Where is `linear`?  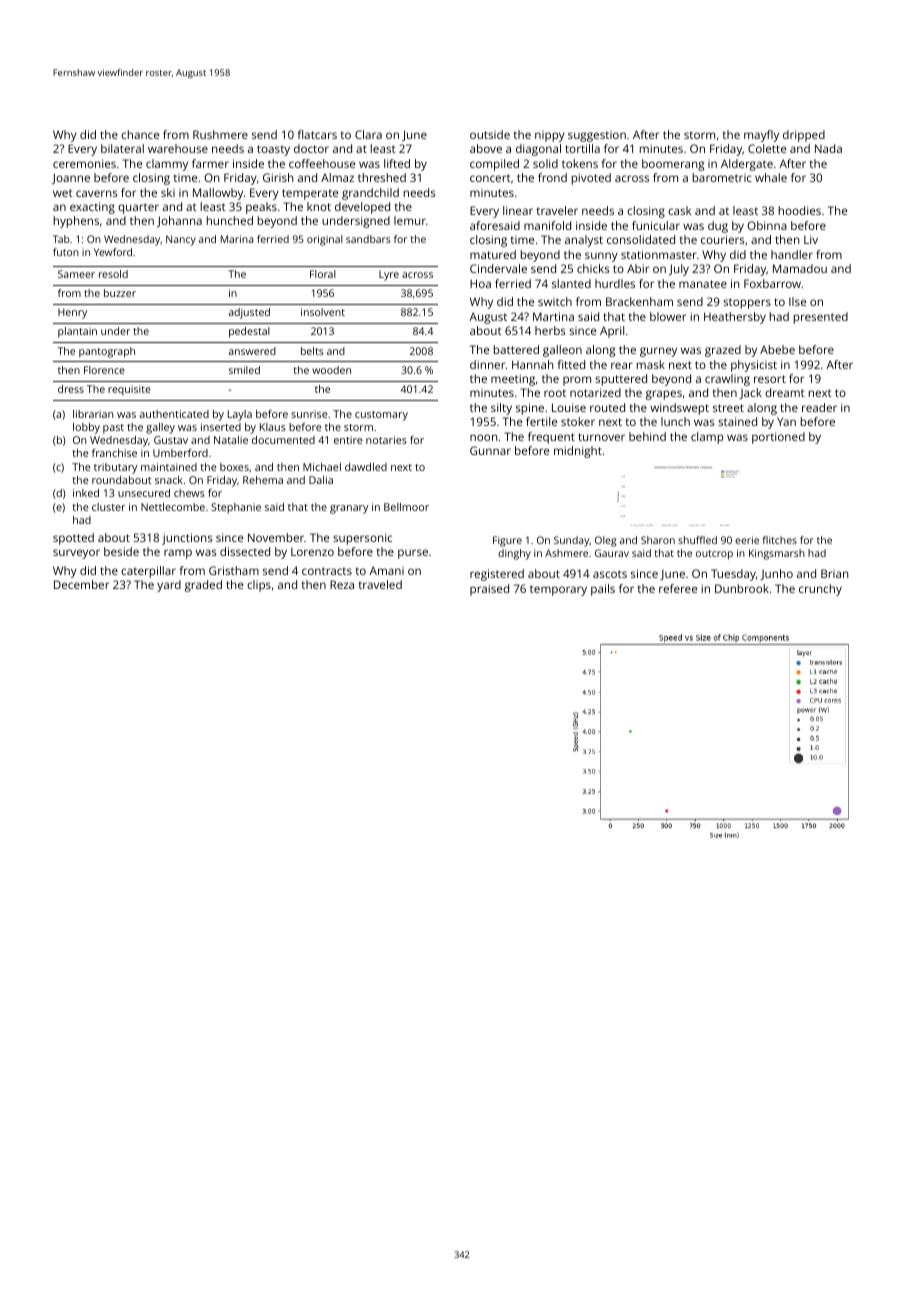 linear is located at coordinates (518, 210).
